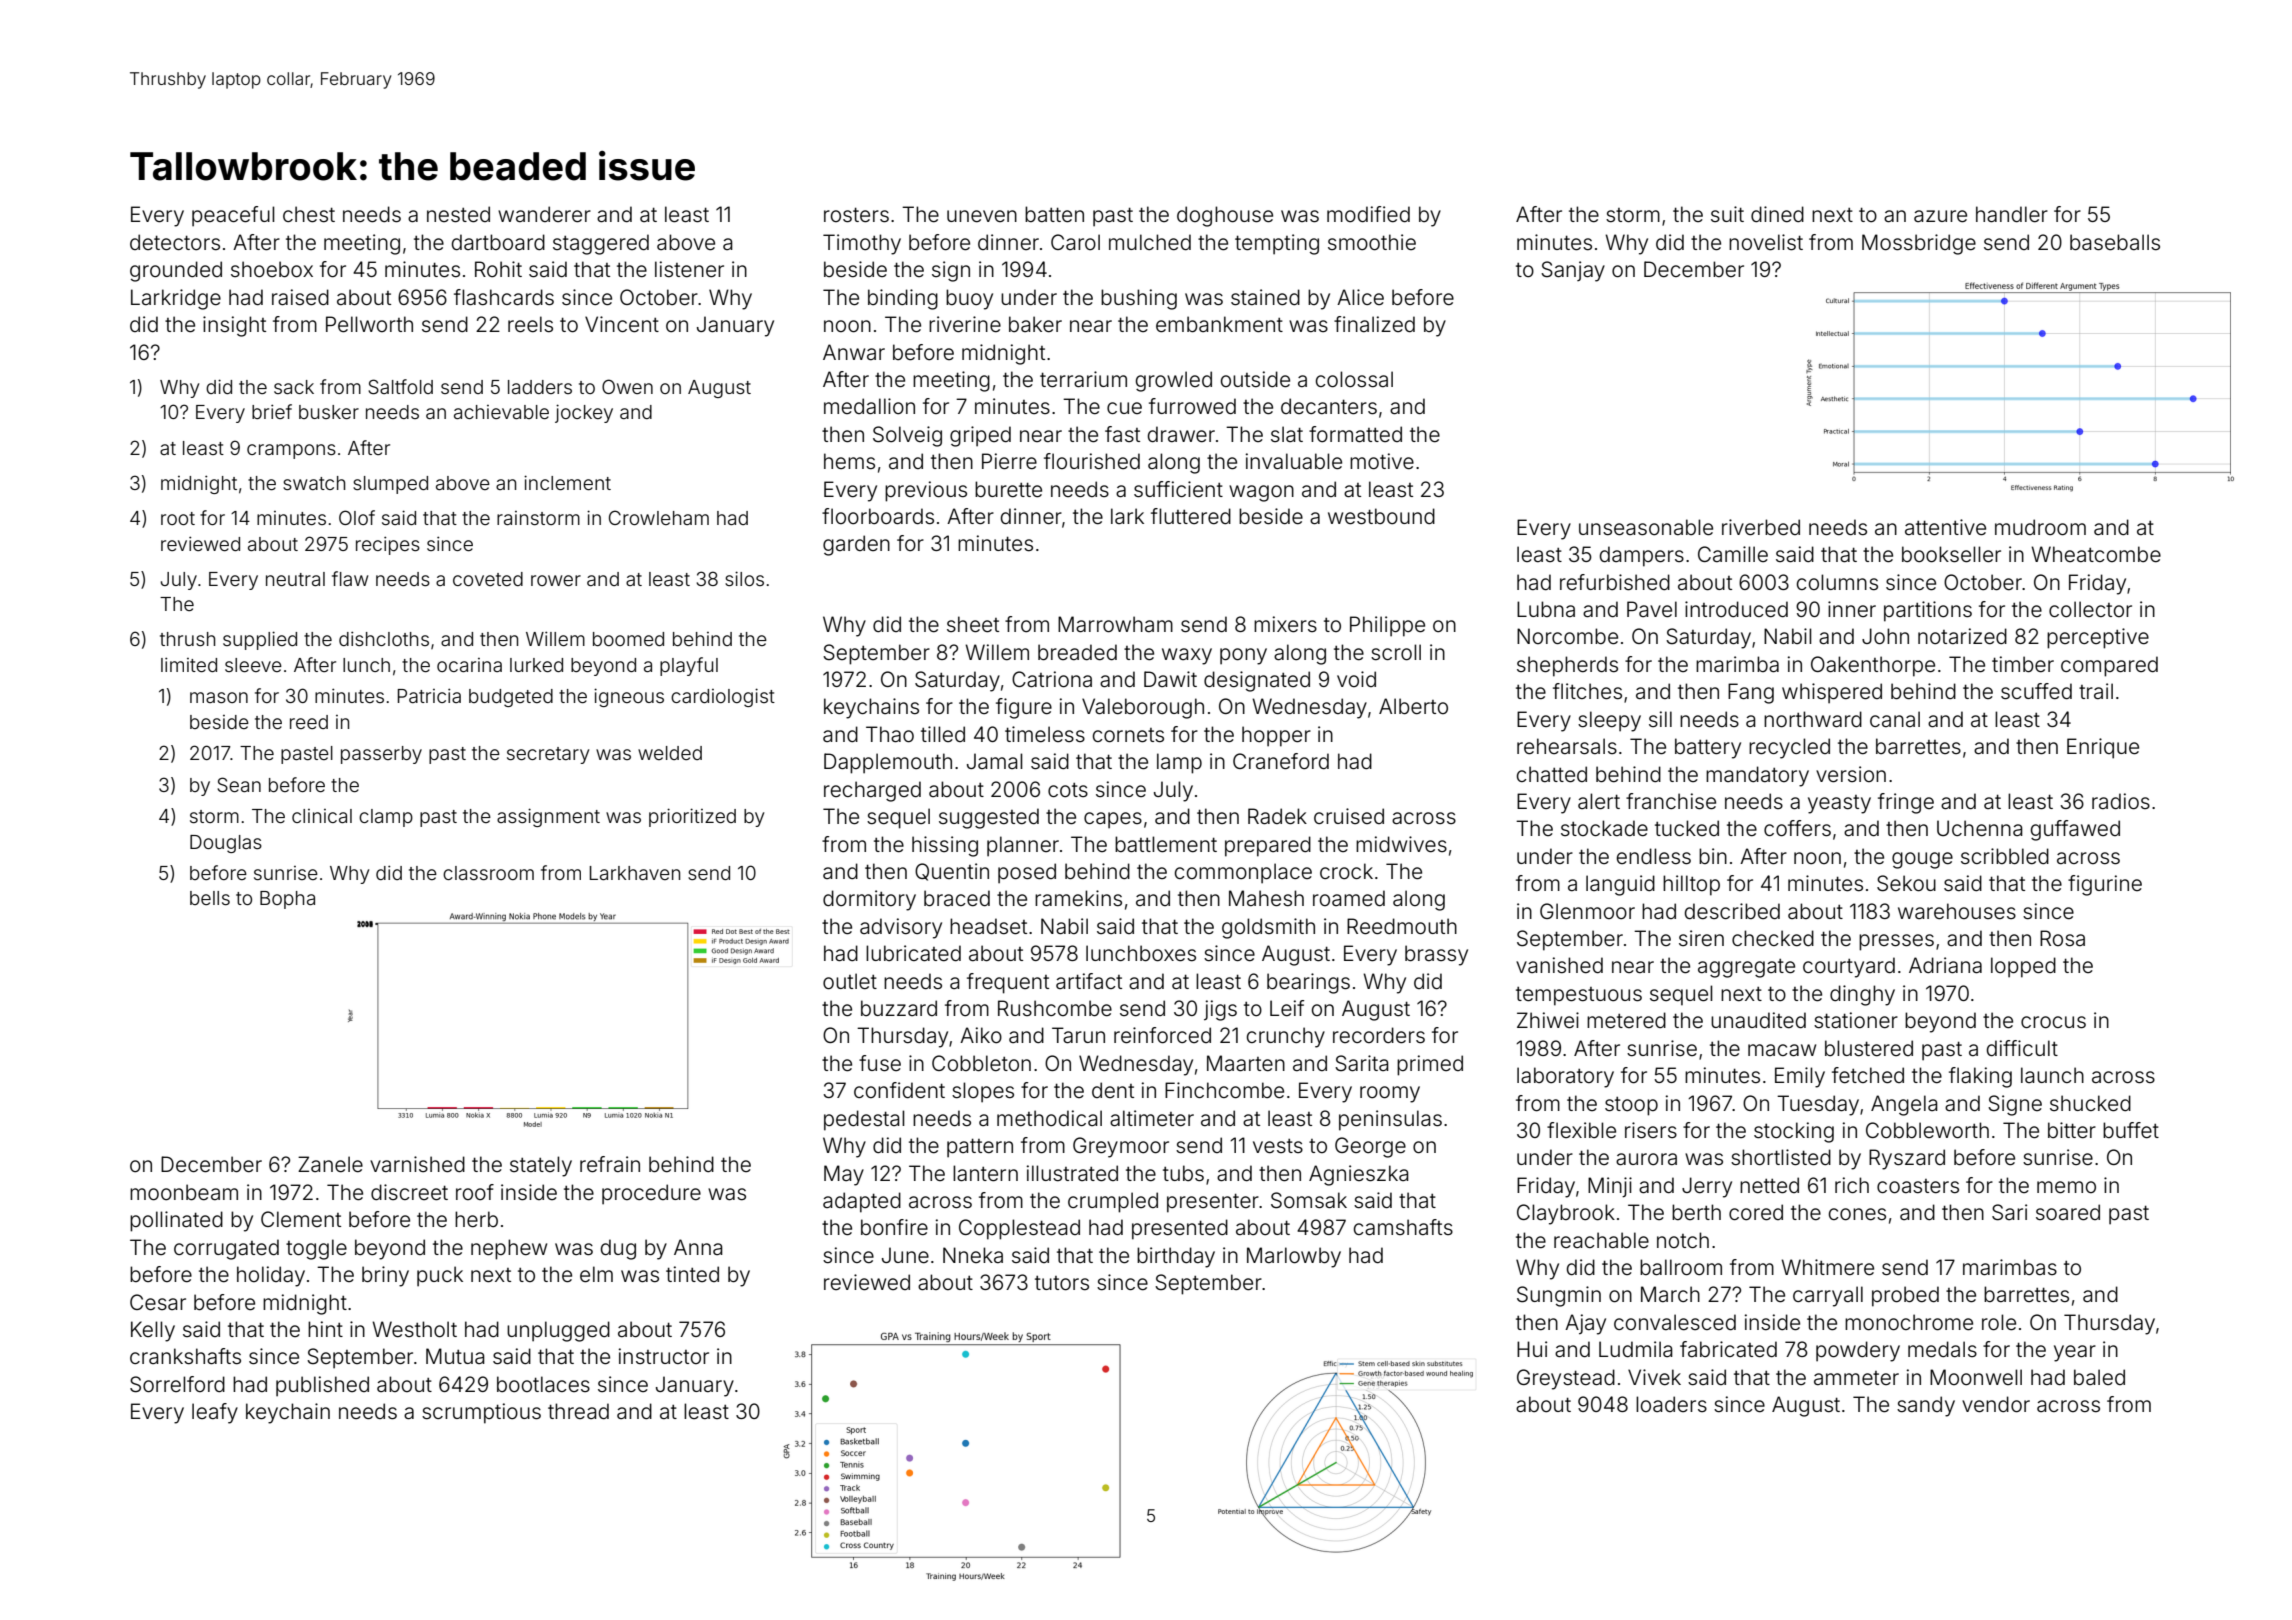 Image resolution: width=2292 pixels, height=1620 pixels. Describe the element at coordinates (210, 898) in the page. I see `bells` at that location.
